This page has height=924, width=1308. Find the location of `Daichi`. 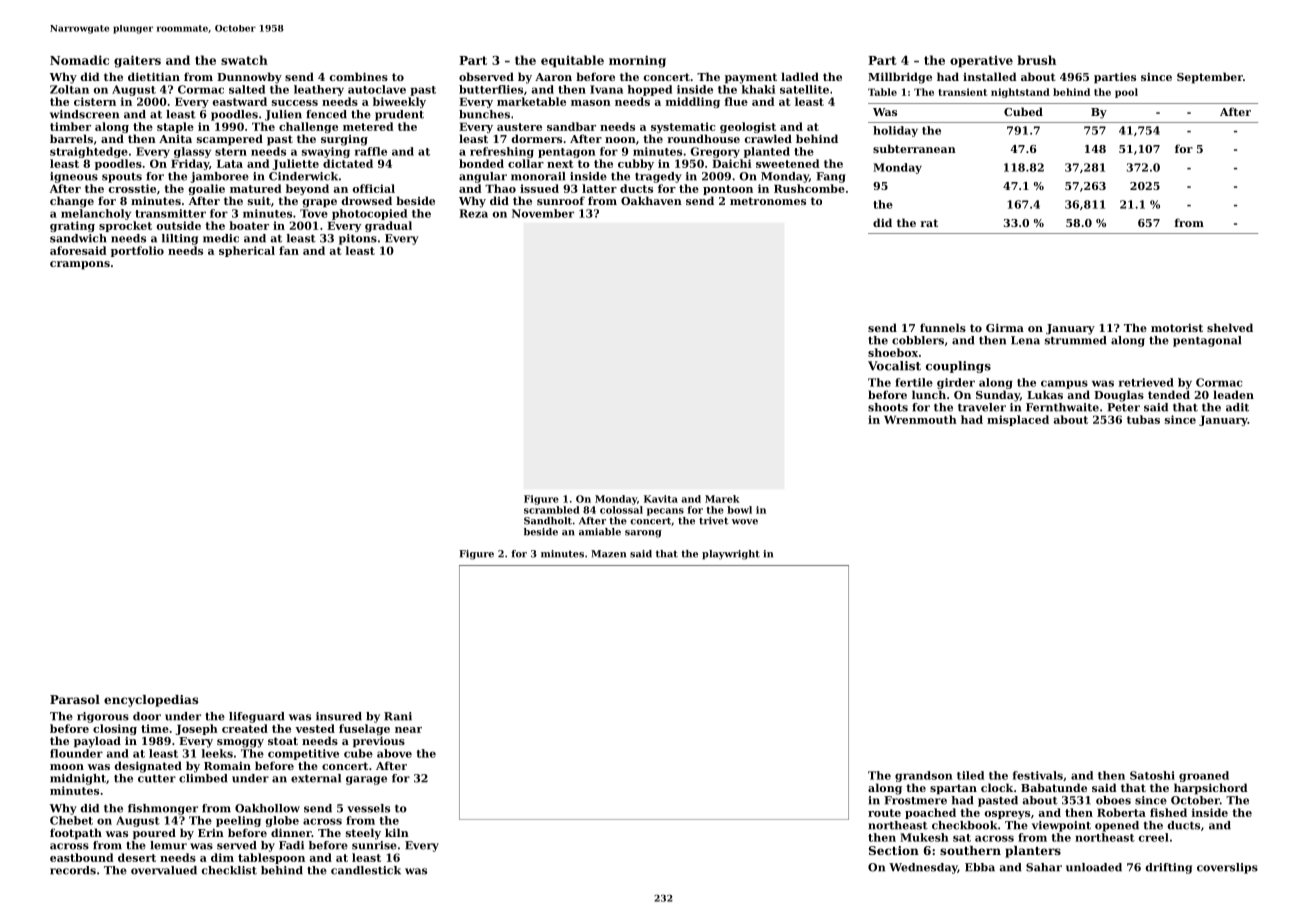

Daichi is located at coordinates (732, 163).
